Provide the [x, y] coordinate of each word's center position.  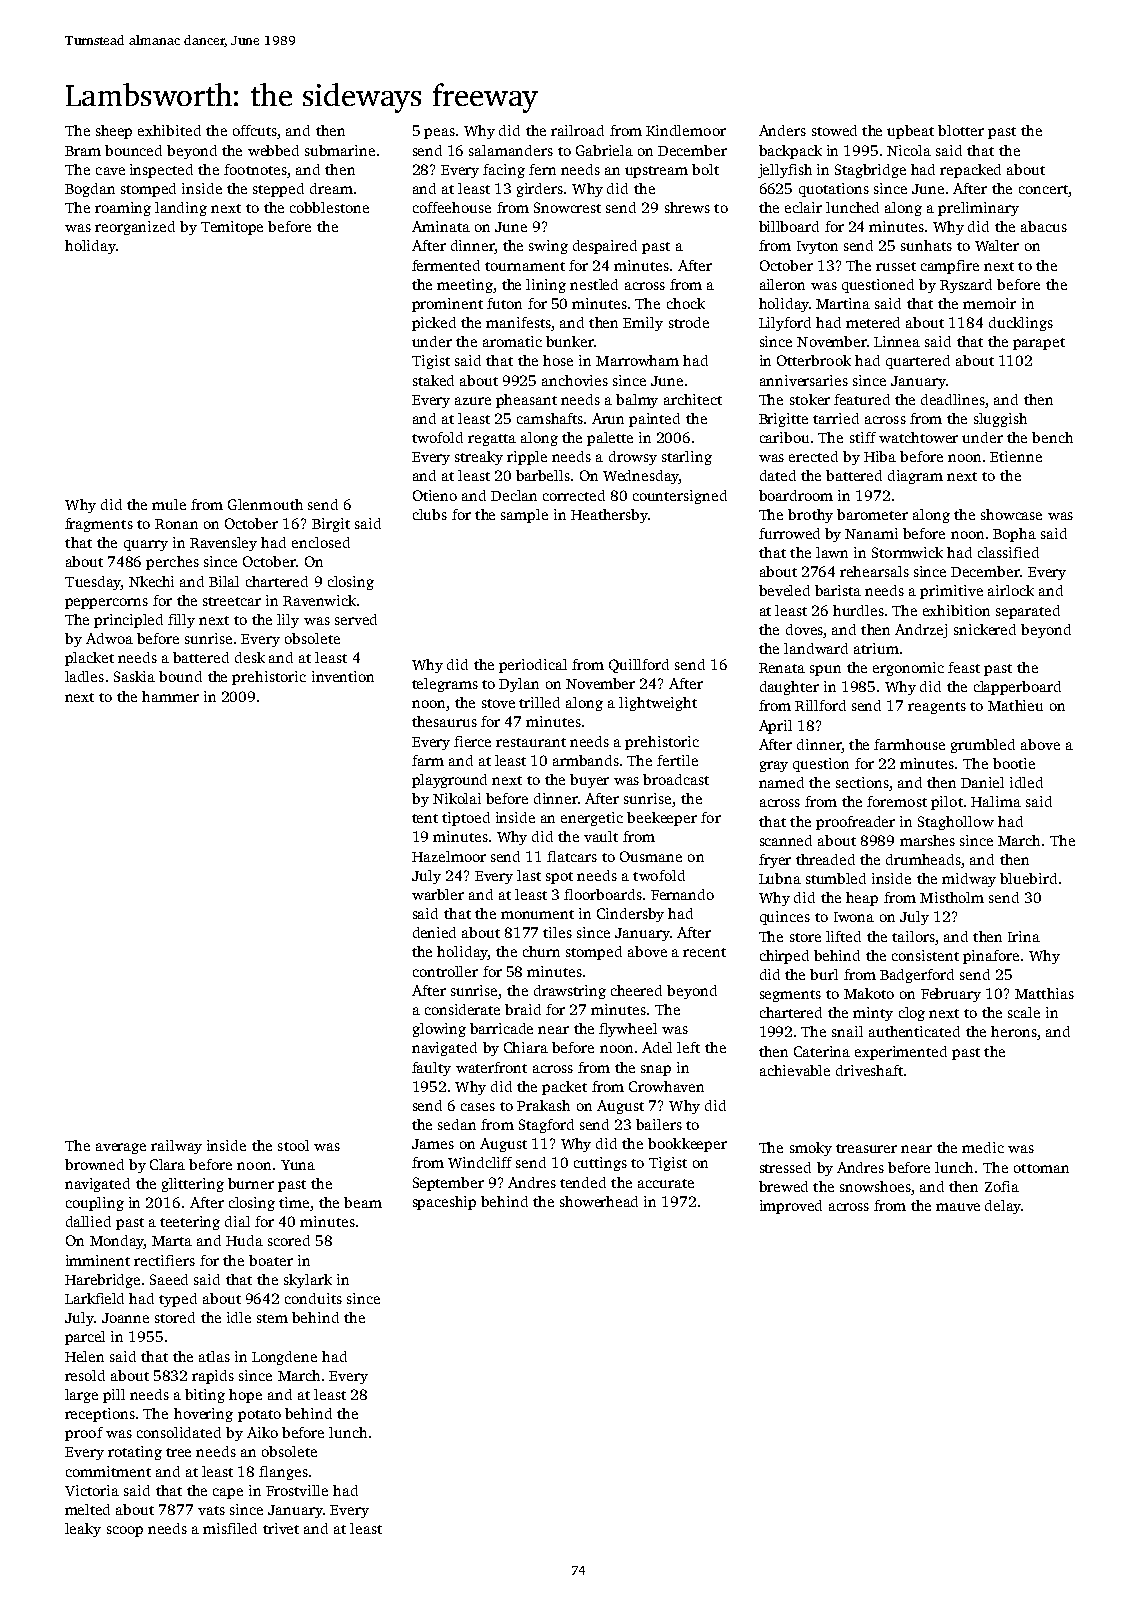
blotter [961, 130]
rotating [135, 1453]
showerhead [599, 1201]
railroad [577, 130]
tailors [913, 936]
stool [293, 1145]
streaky [479, 458]
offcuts [255, 130]
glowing [439, 1030]
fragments [99, 525]
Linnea [897, 341]
